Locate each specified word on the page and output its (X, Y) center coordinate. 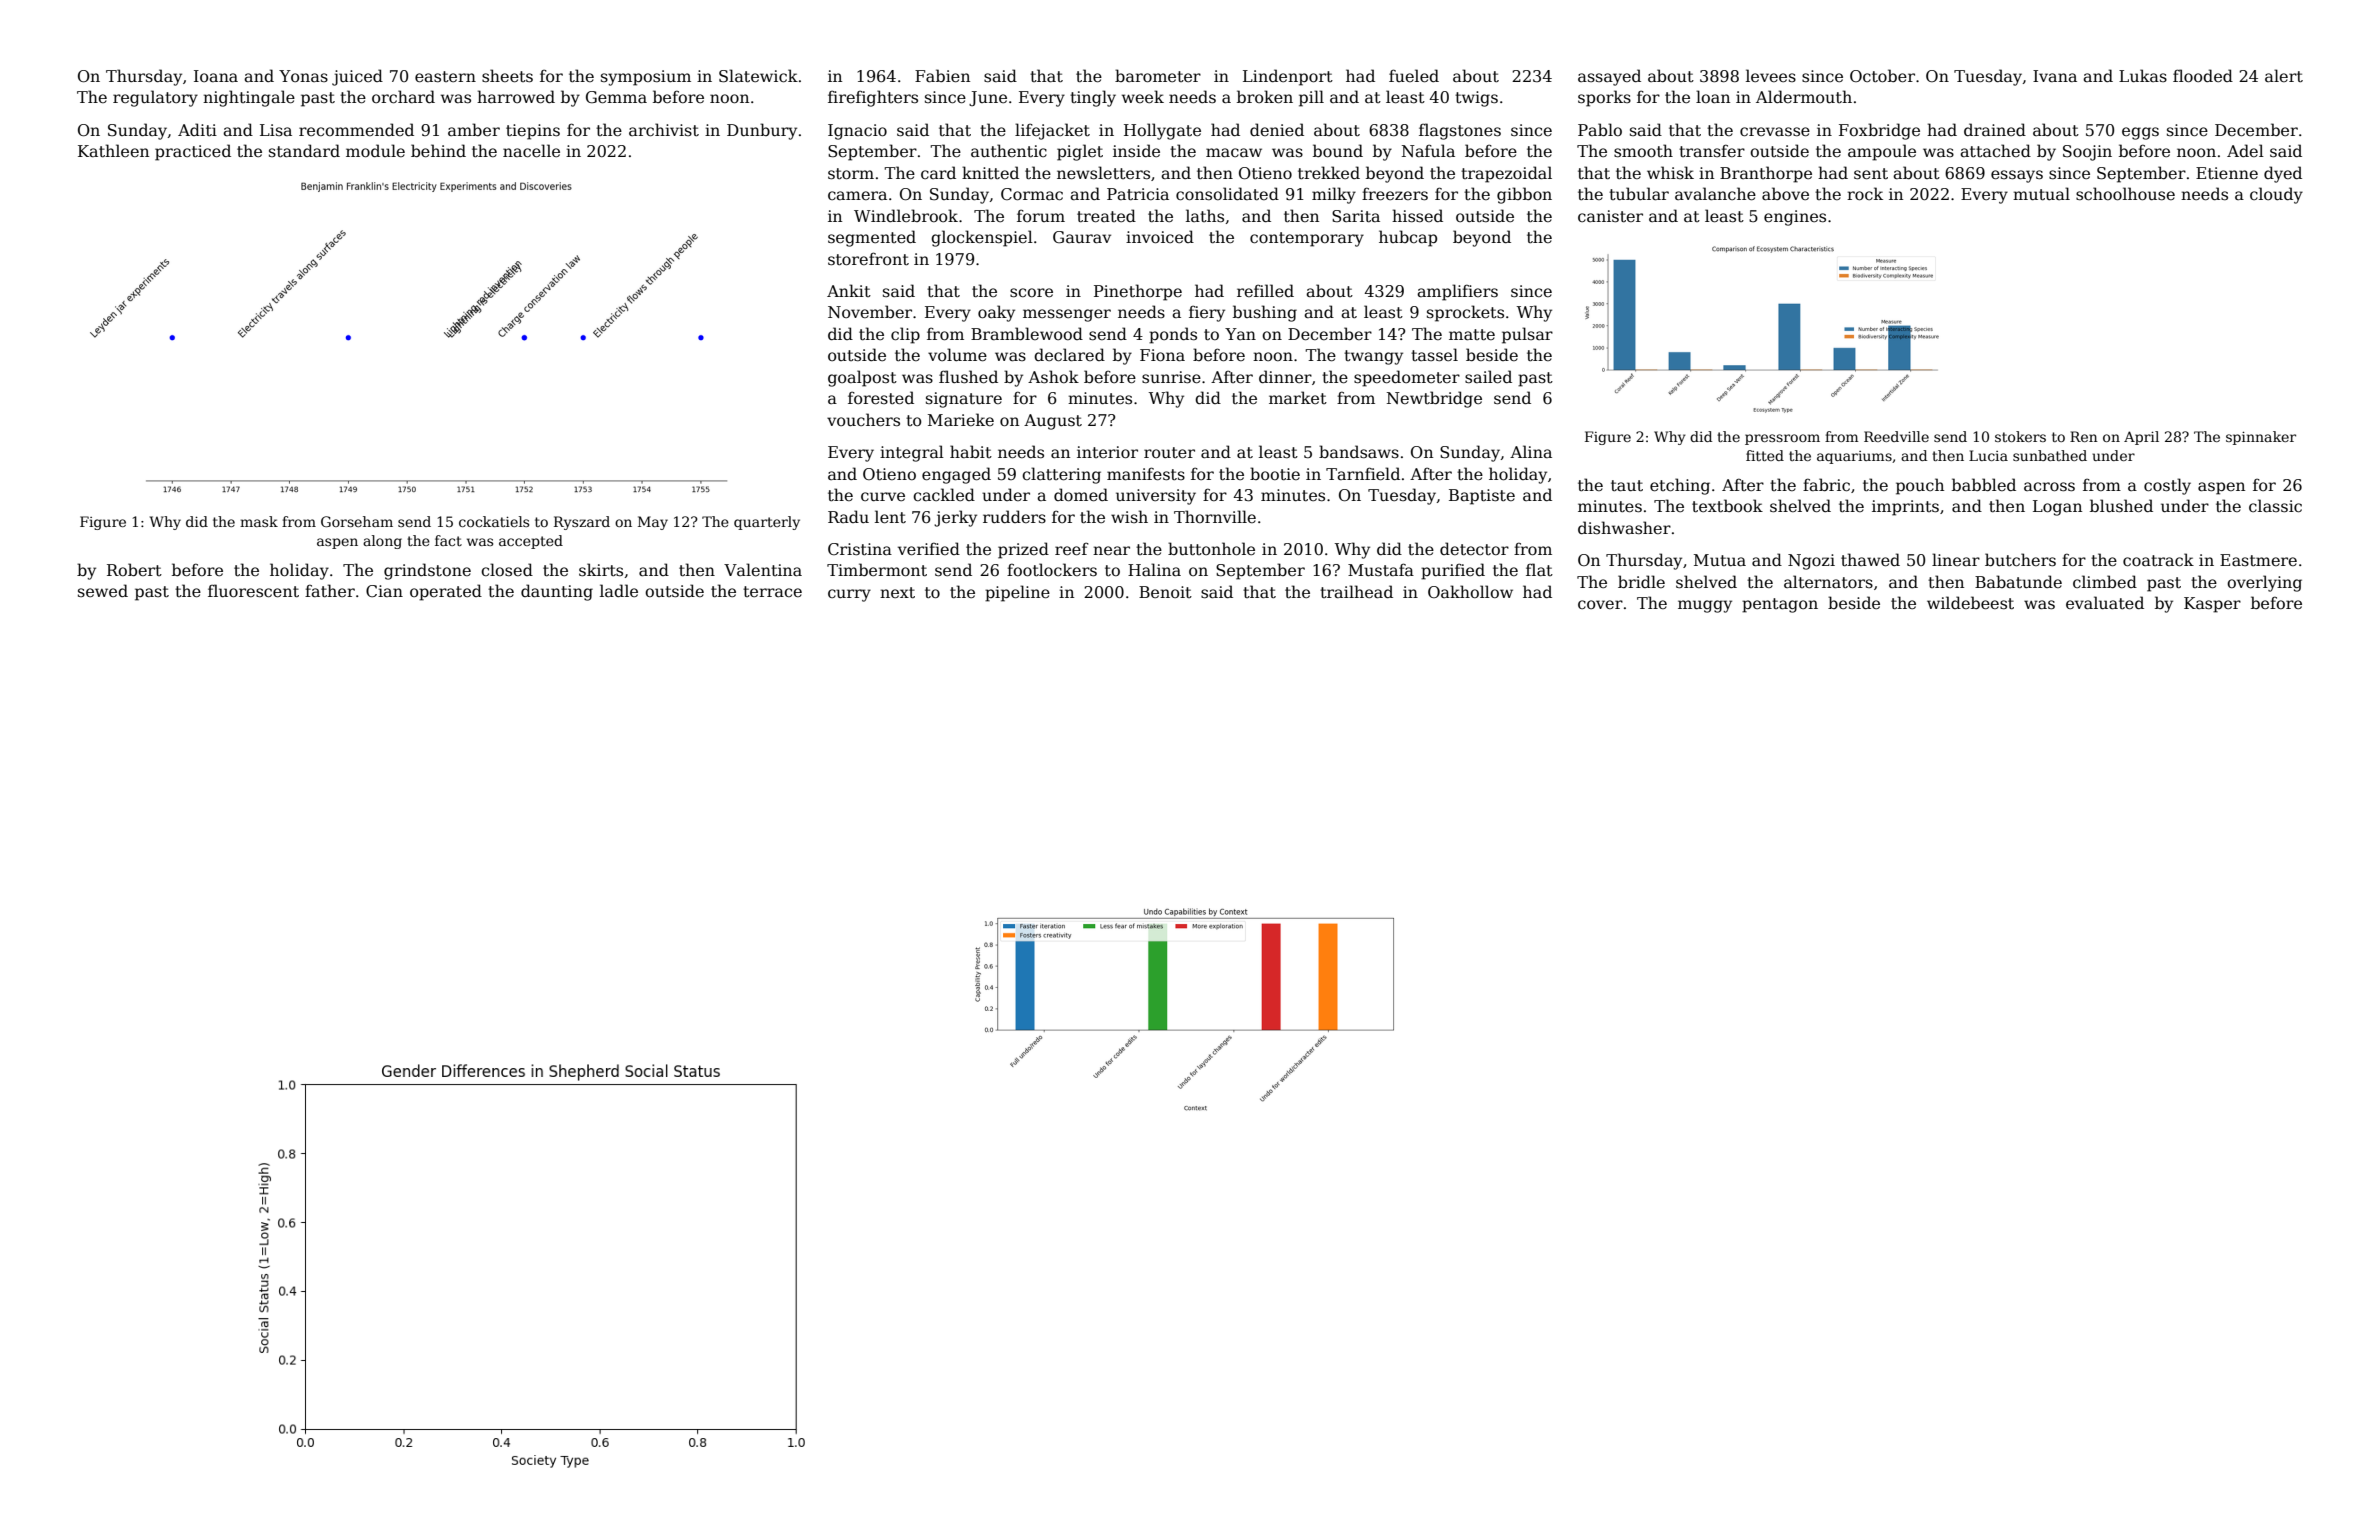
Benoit (1165, 592)
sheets (507, 76)
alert (2284, 75)
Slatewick (758, 76)
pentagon (1780, 605)
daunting (557, 592)
